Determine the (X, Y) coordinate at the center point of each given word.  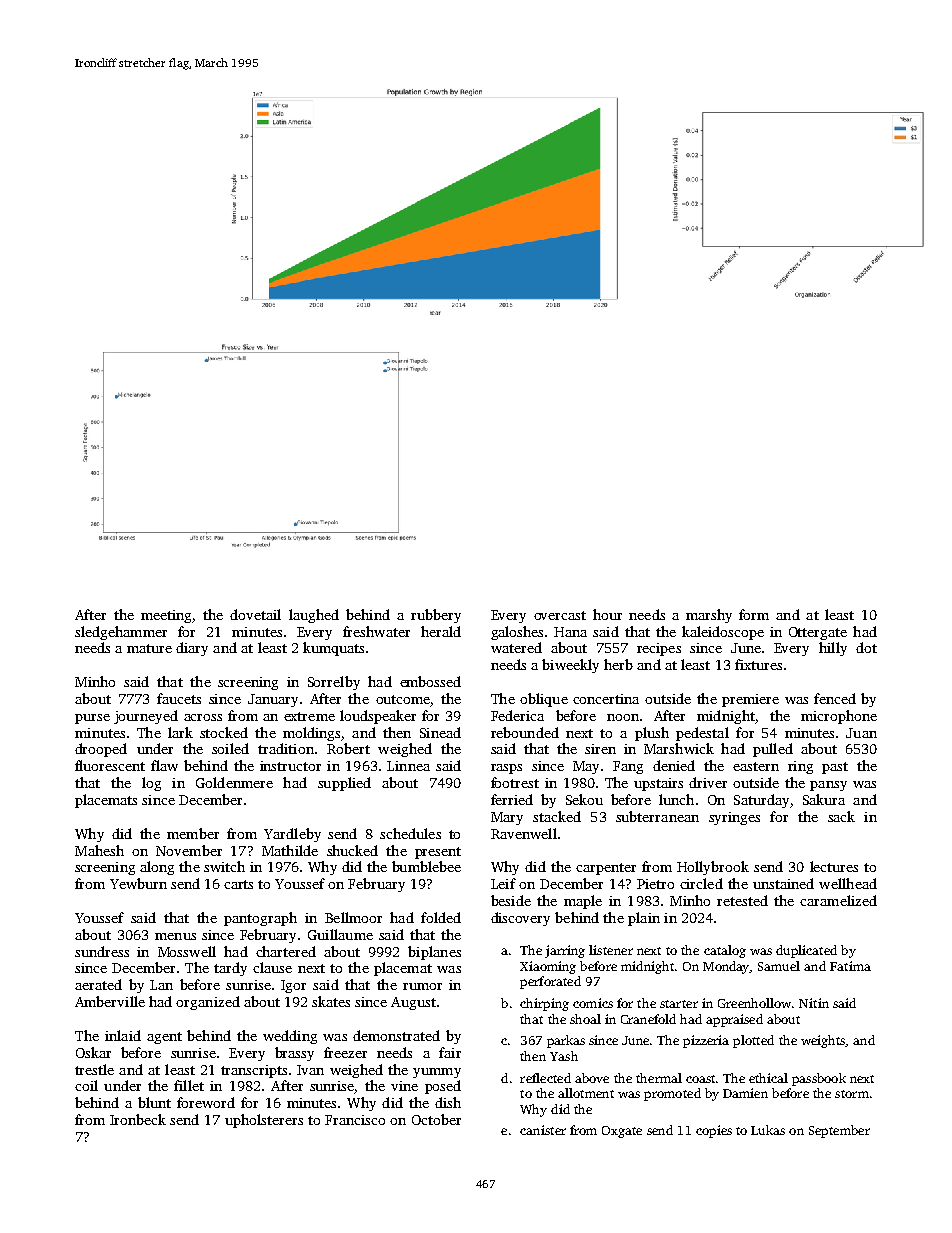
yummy (437, 1073)
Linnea (408, 766)
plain (644, 919)
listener (611, 950)
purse (92, 719)
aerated (98, 984)
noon (623, 717)
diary (192, 649)
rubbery (436, 616)
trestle (94, 1069)
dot (866, 647)
